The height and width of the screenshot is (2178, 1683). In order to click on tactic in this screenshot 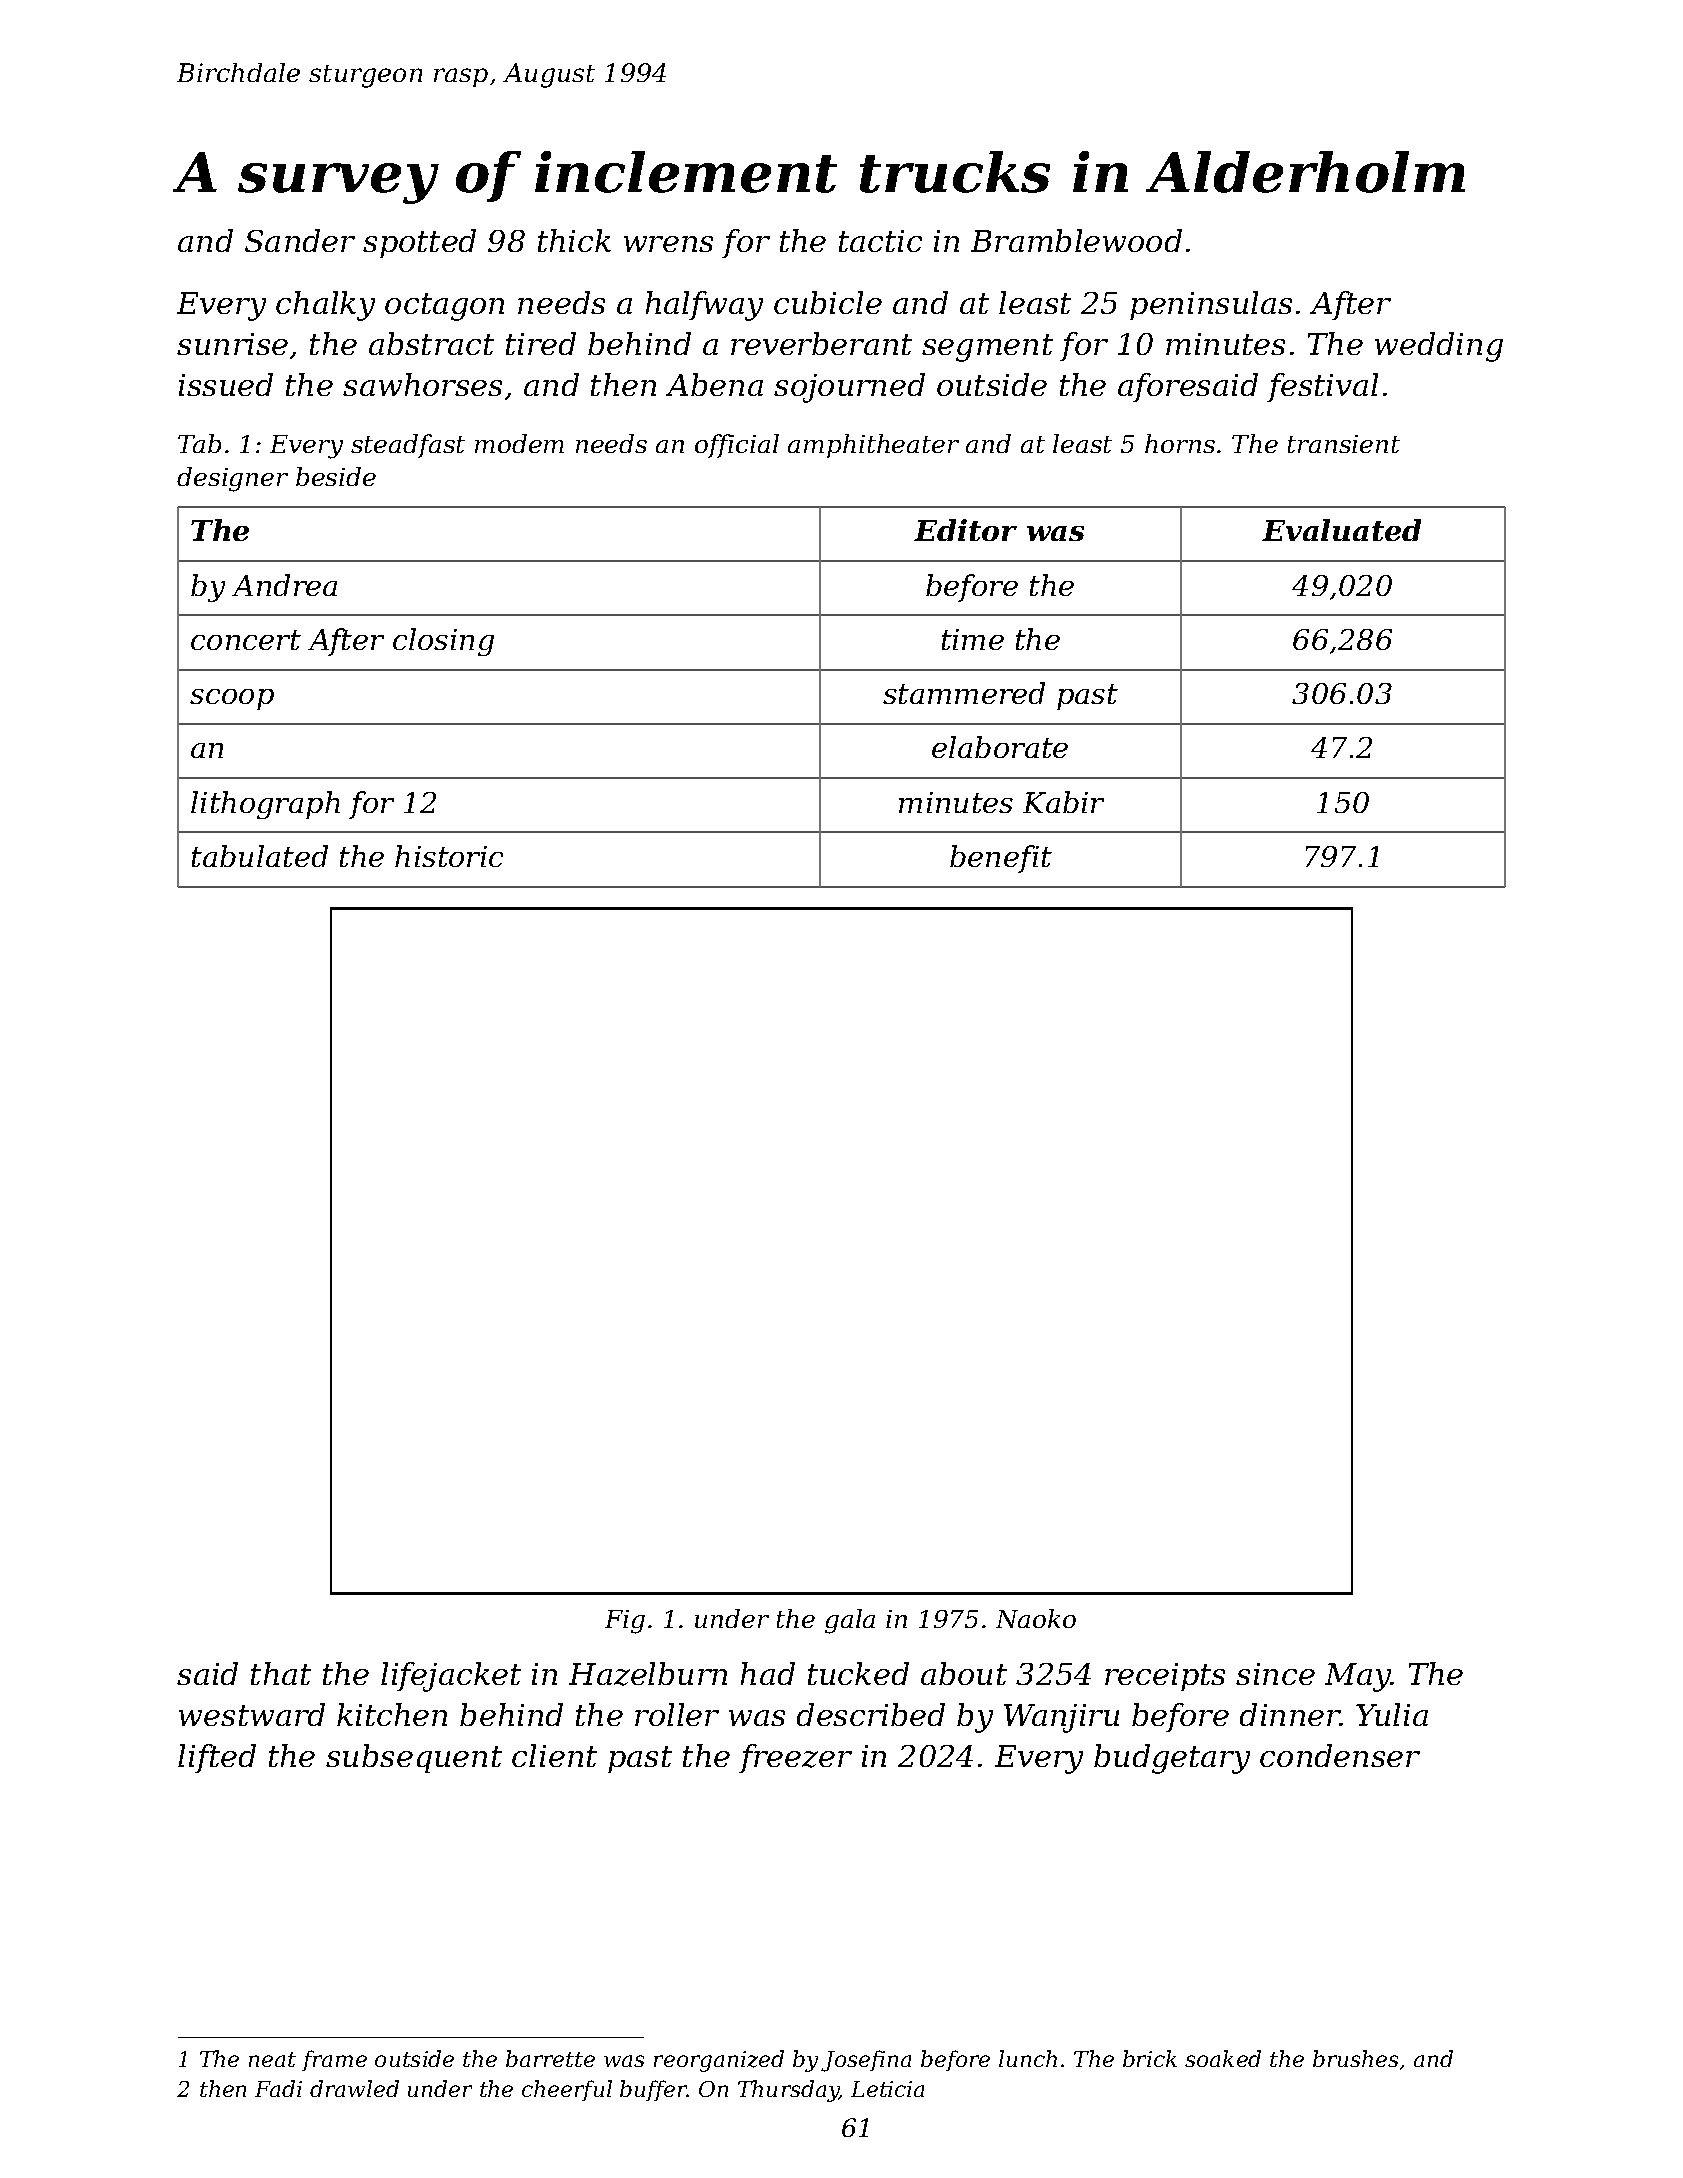, I will do `click(880, 241)`.
